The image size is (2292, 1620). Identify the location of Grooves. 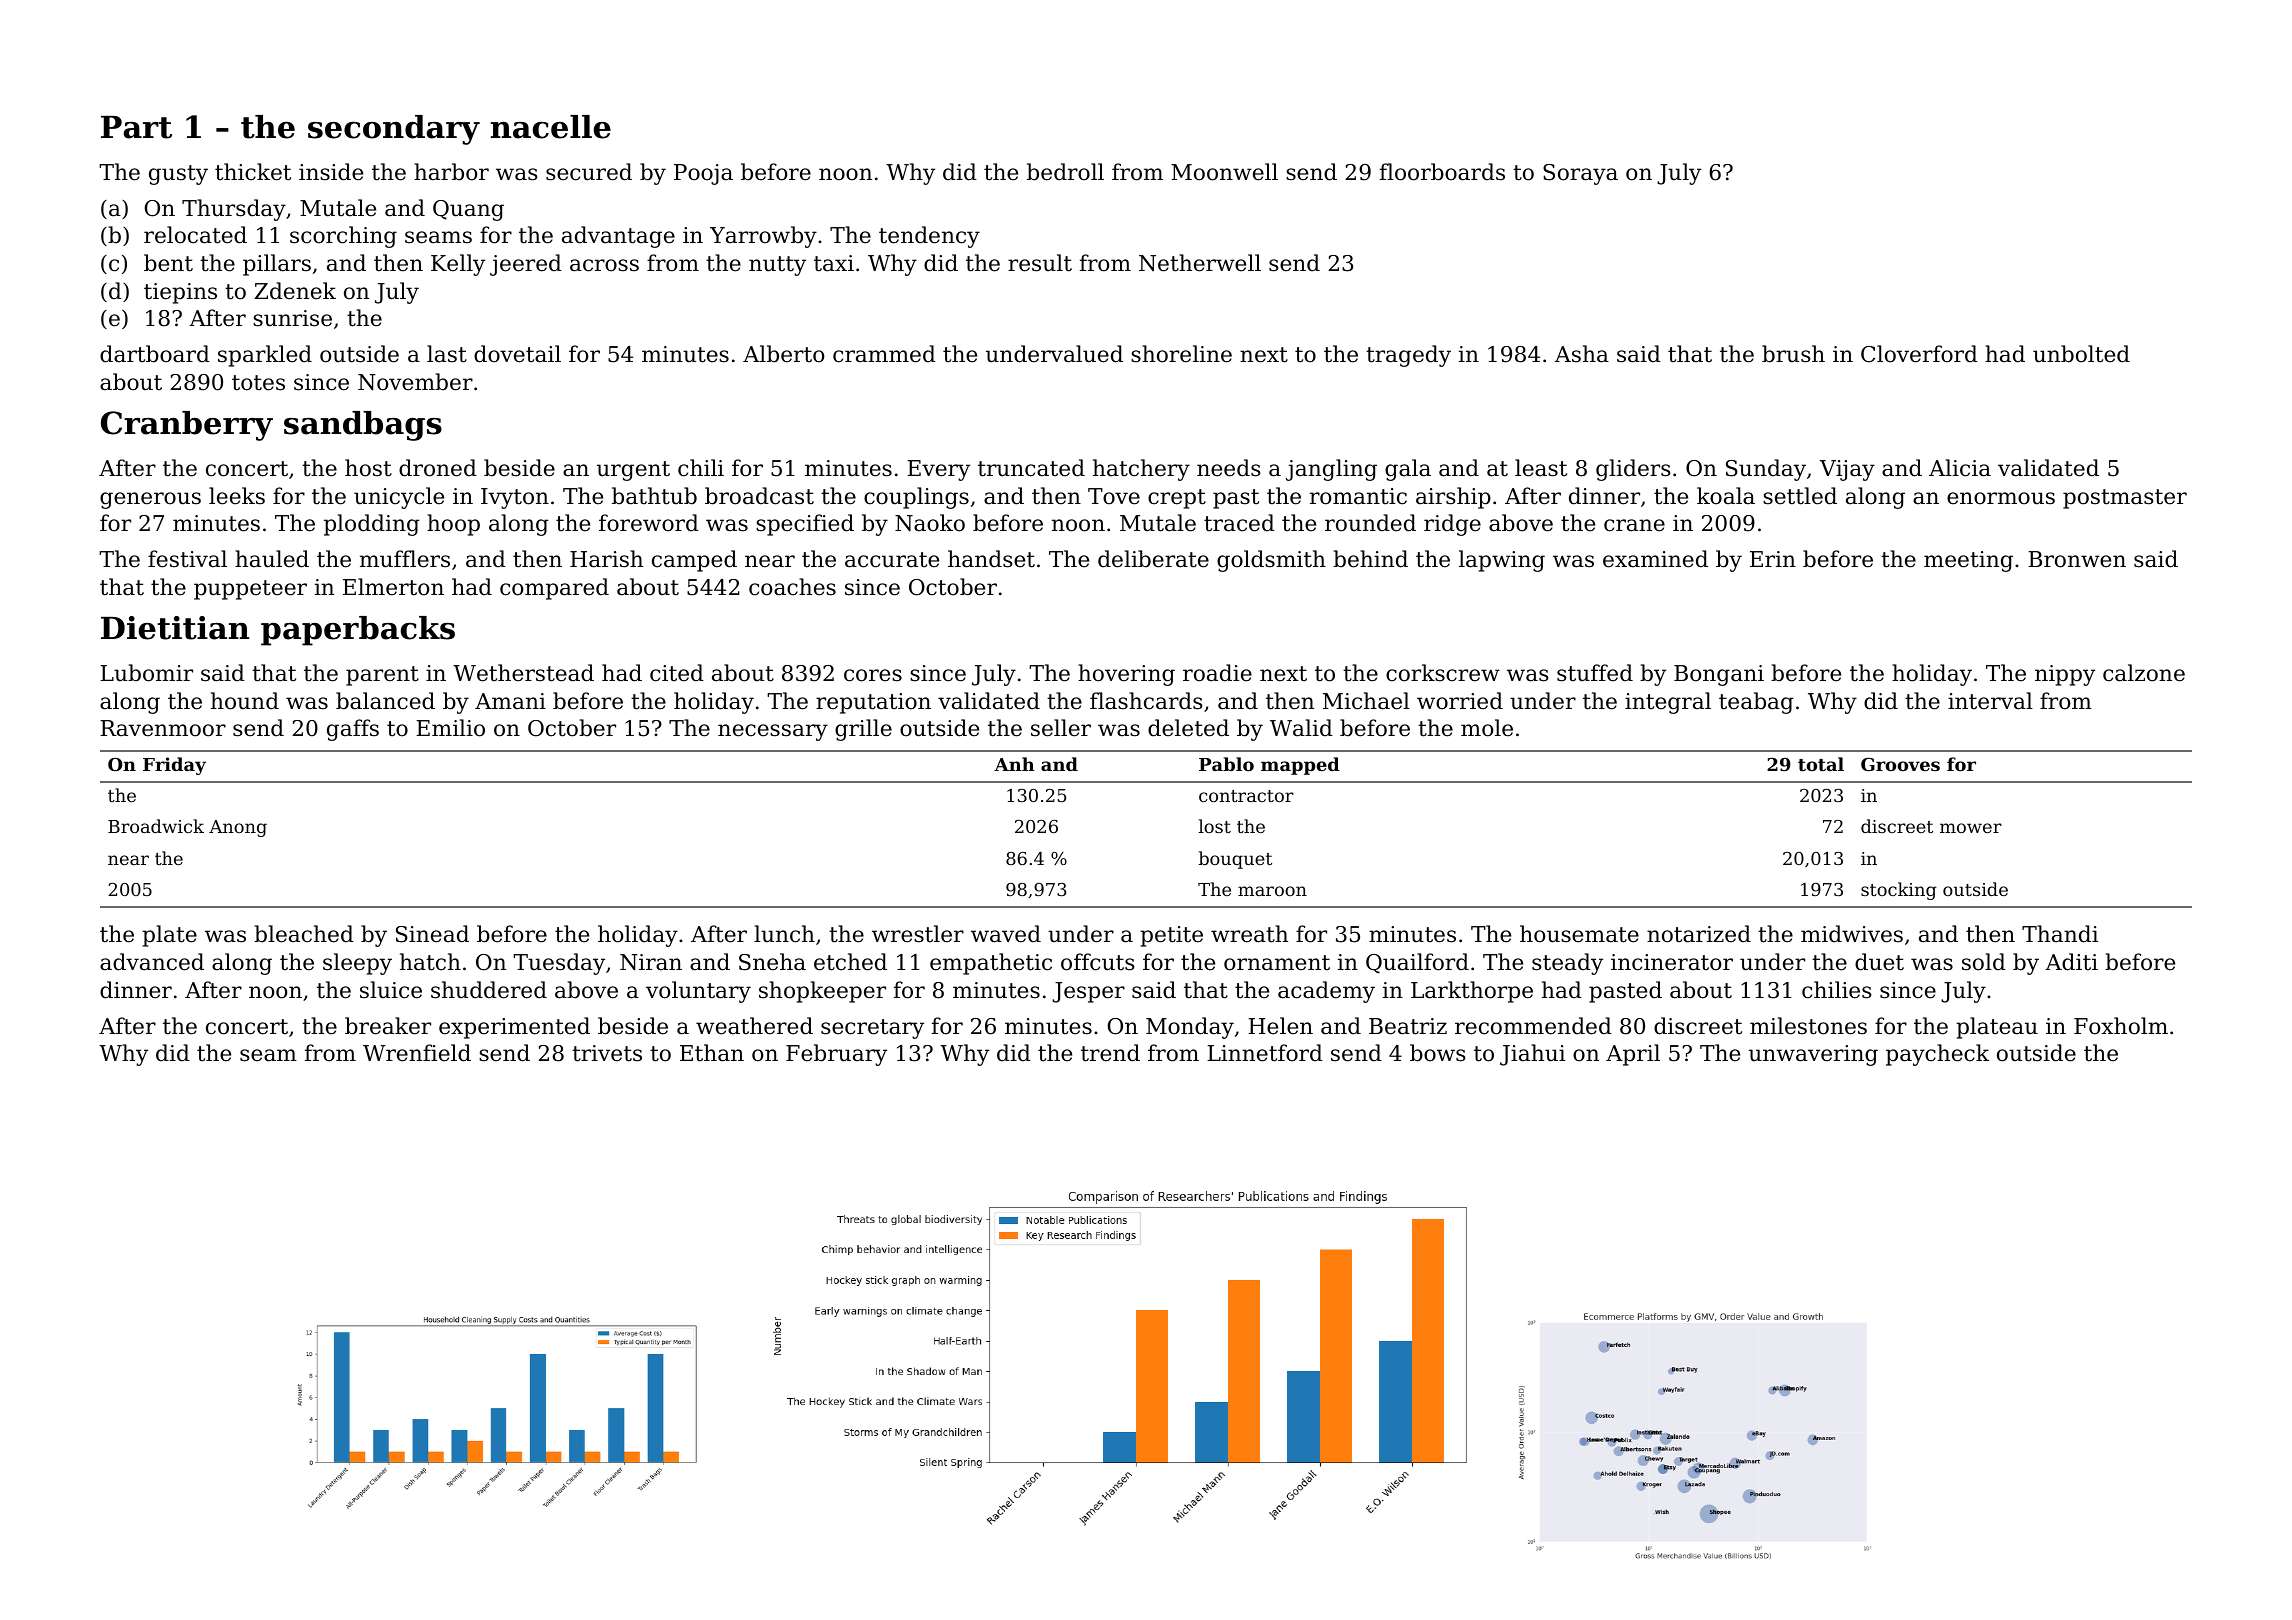
(1900, 764).
